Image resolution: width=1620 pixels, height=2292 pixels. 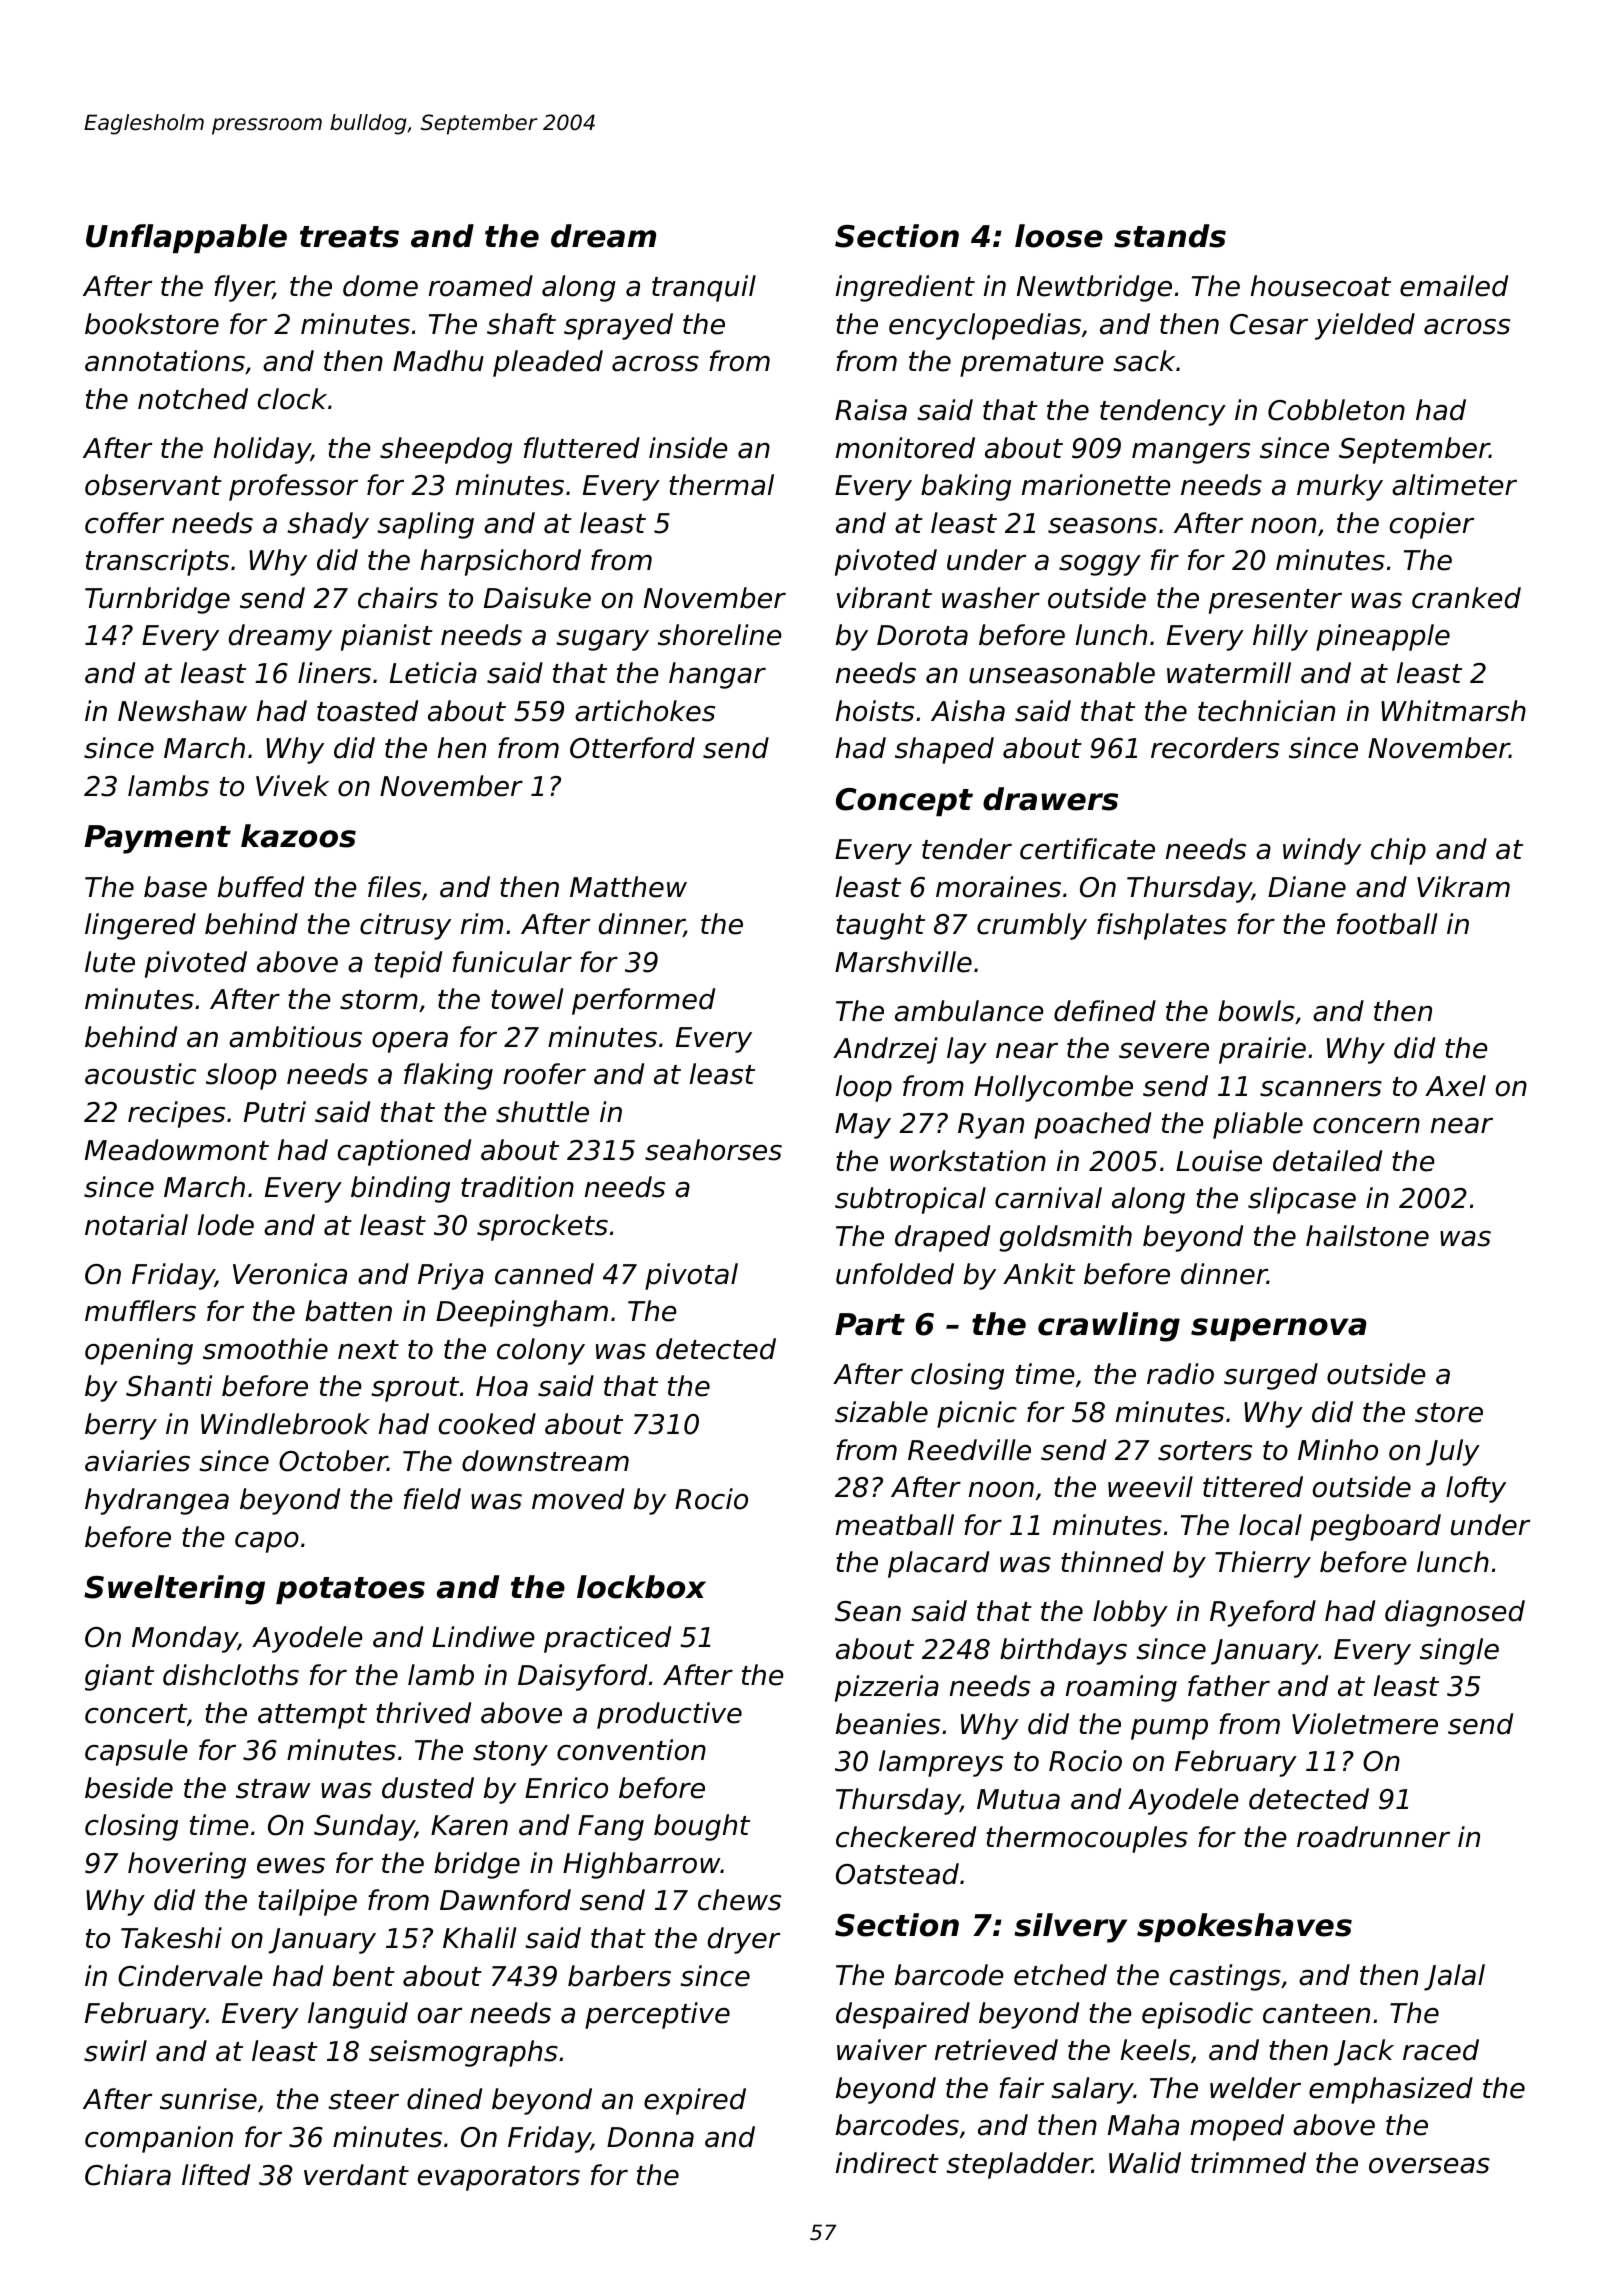 What do you see at coordinates (328, 525) in the screenshot?
I see `shady` at bounding box center [328, 525].
